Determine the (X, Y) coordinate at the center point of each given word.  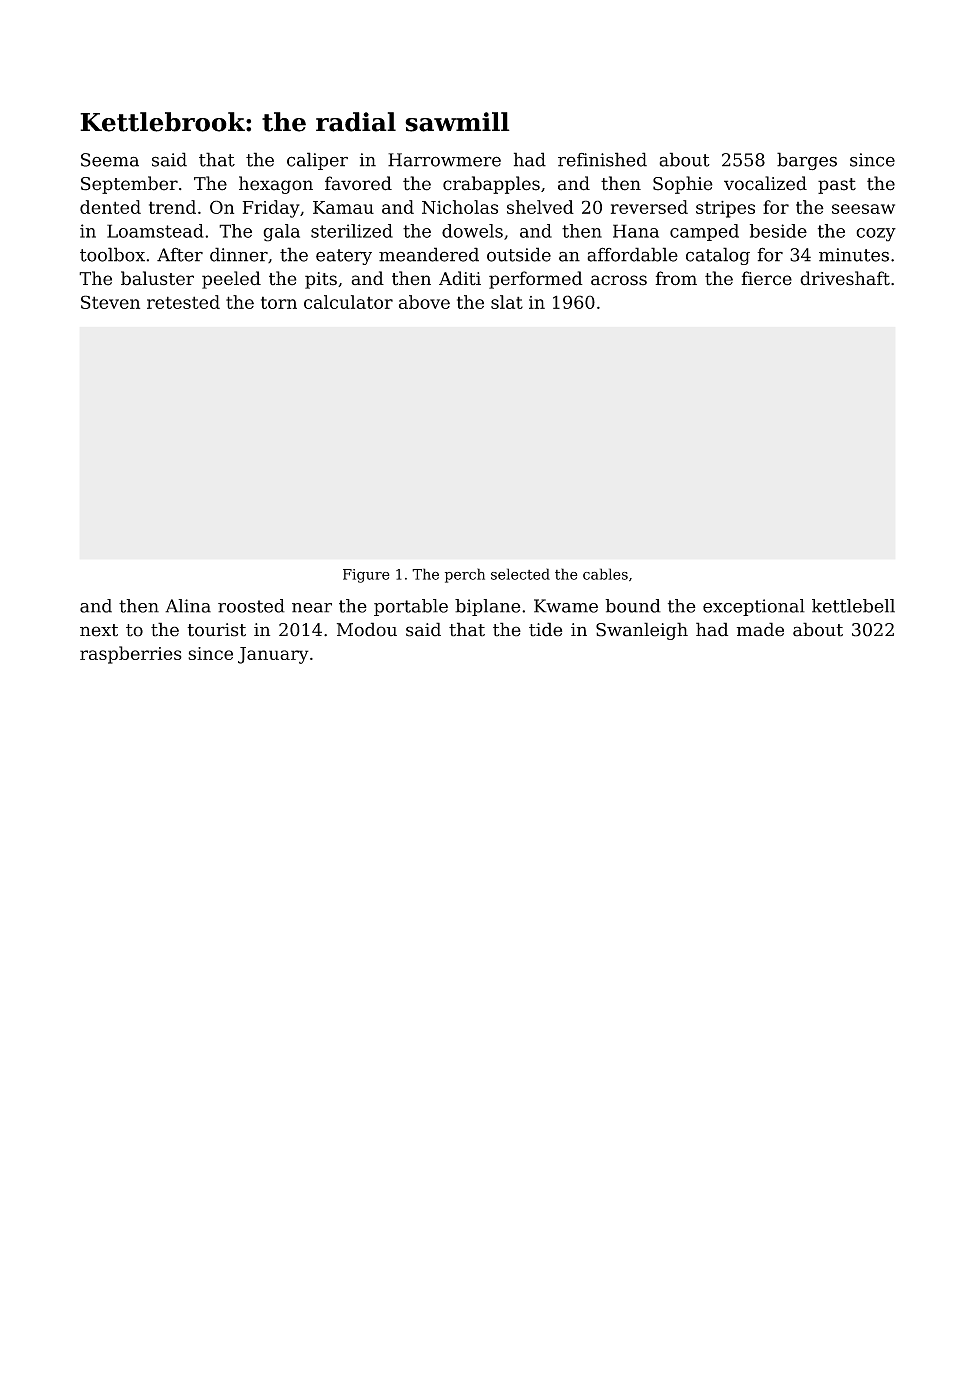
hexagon (276, 185)
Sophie (683, 185)
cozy (876, 235)
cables (605, 574)
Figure (366, 576)
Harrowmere (444, 160)
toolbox (112, 254)
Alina (188, 606)
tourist (216, 630)
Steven (110, 302)
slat (507, 302)
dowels (472, 231)
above (424, 302)
